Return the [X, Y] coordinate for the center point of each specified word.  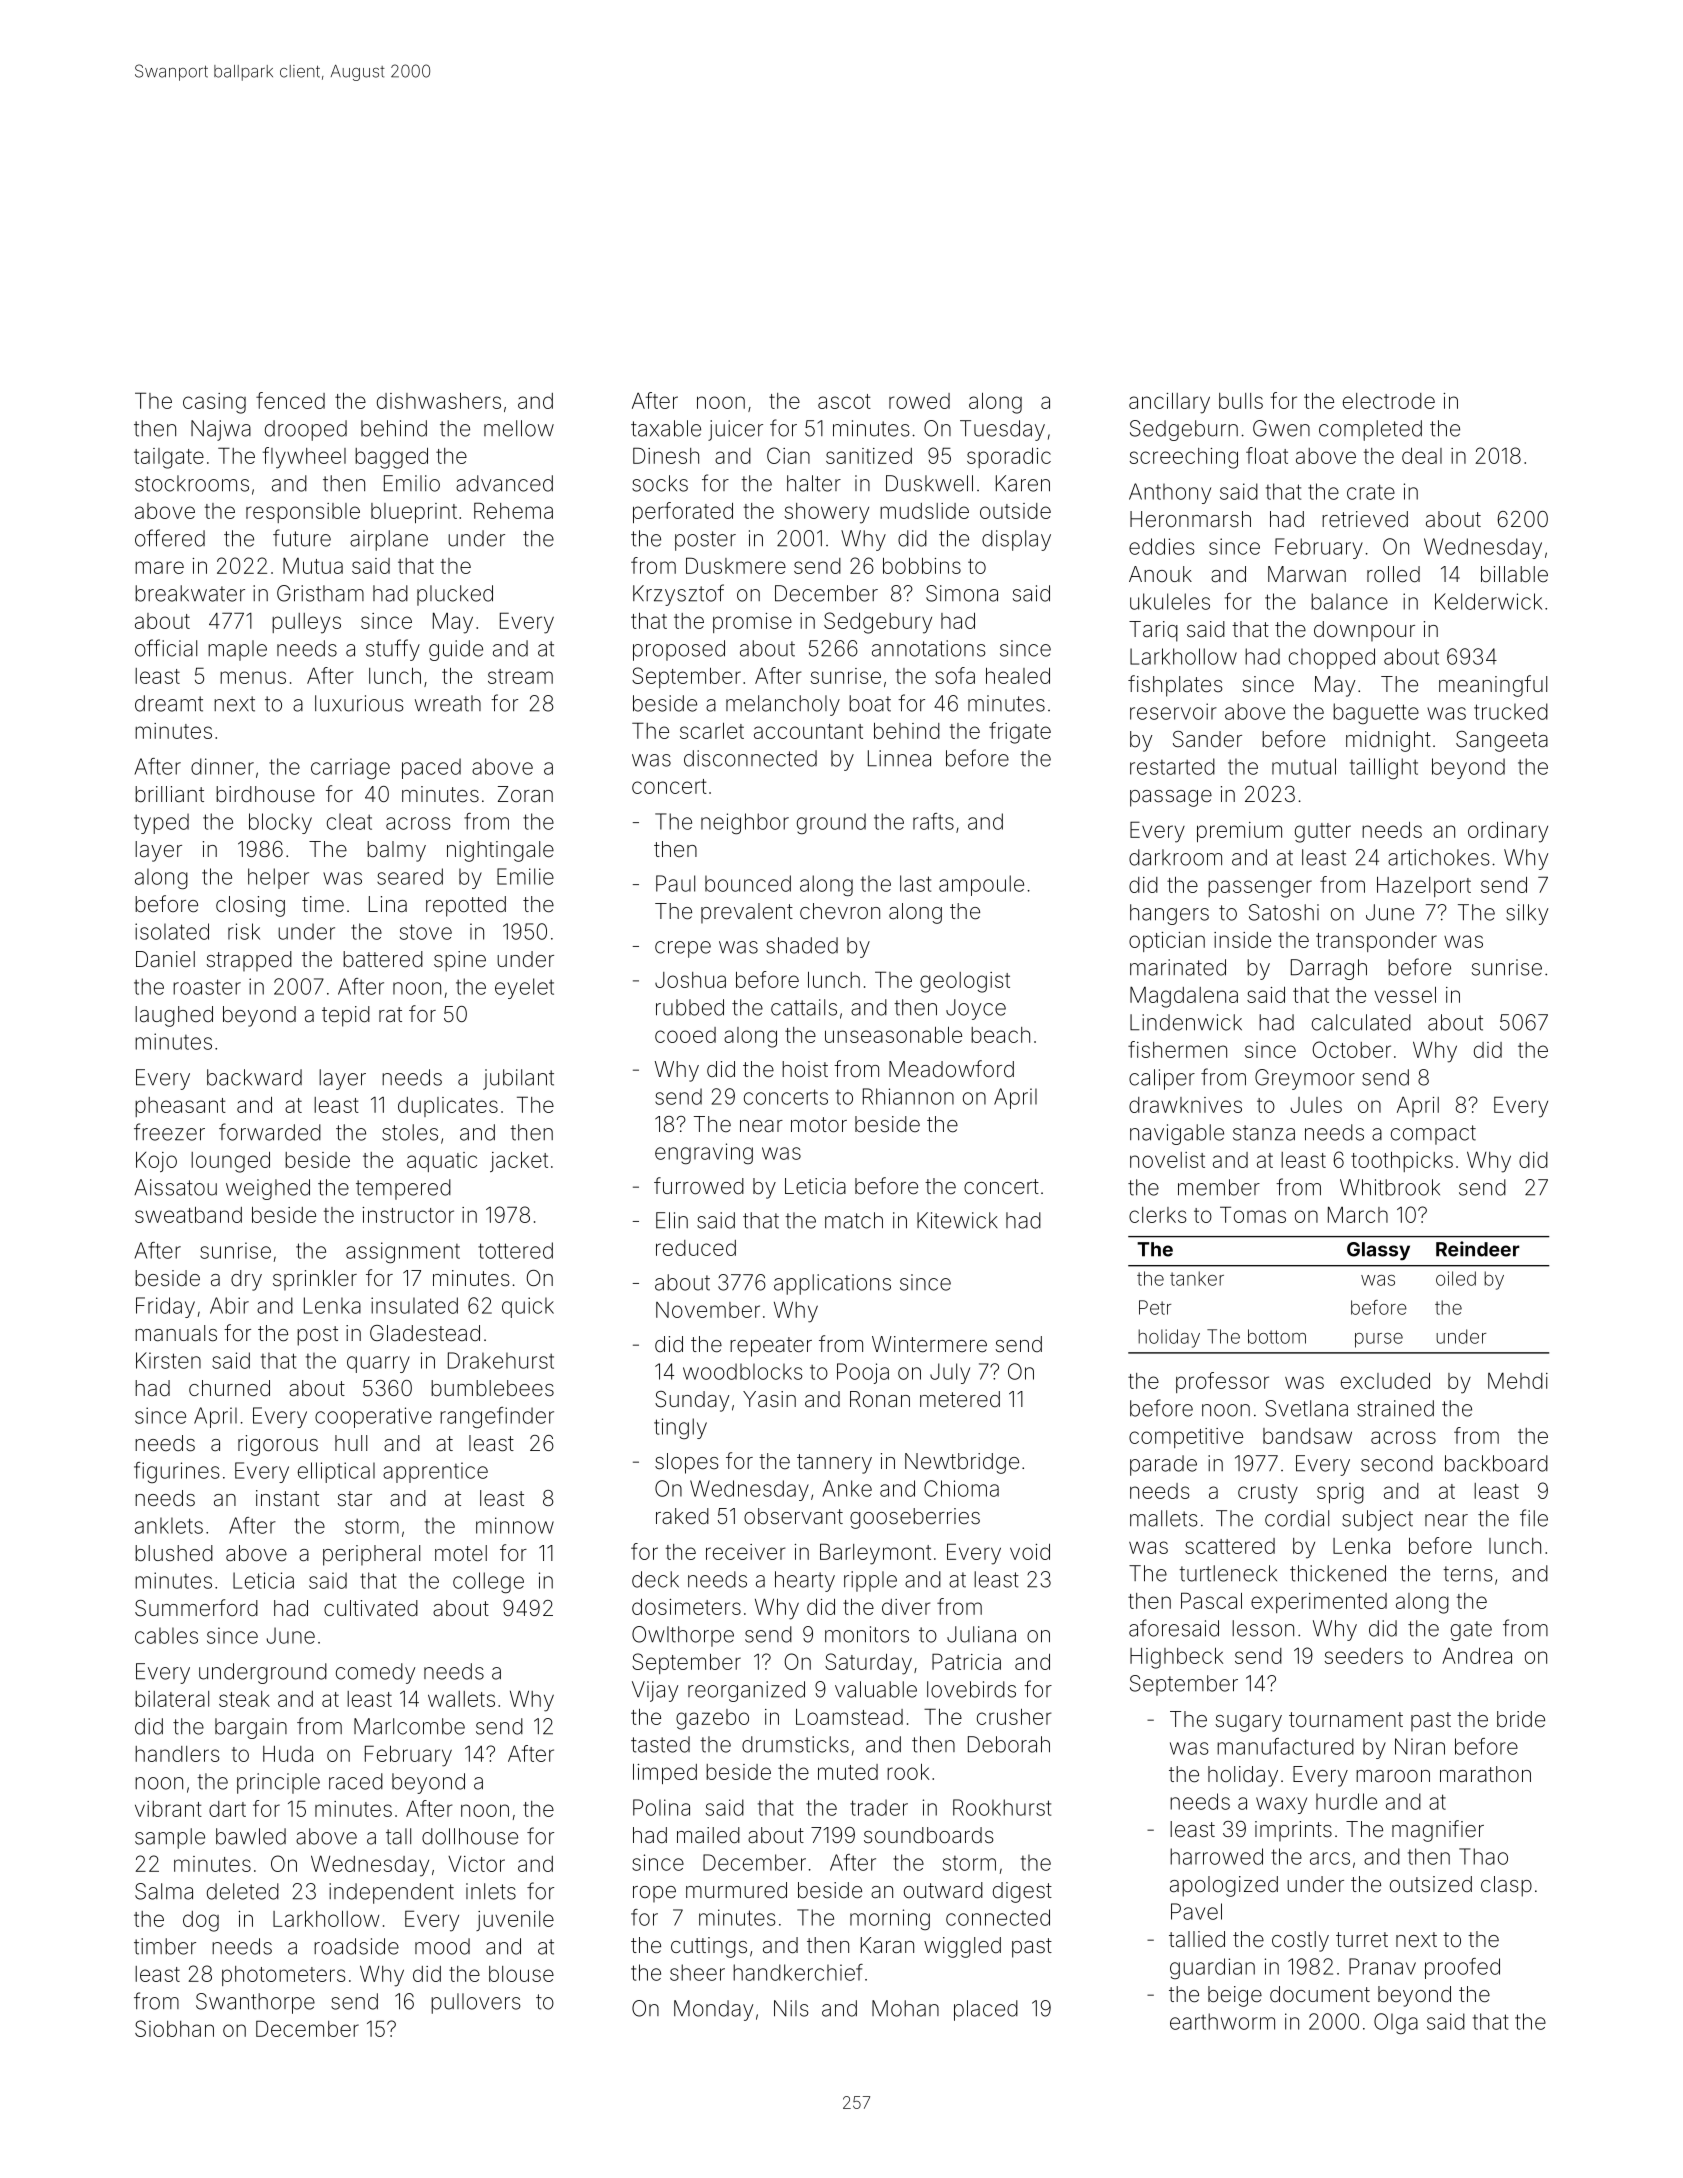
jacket [519, 1162]
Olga [1396, 2023]
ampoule [981, 885]
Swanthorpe [255, 2003]
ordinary [1508, 832]
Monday [713, 2010]
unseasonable [893, 1035]
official [166, 648]
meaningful [1493, 686]
